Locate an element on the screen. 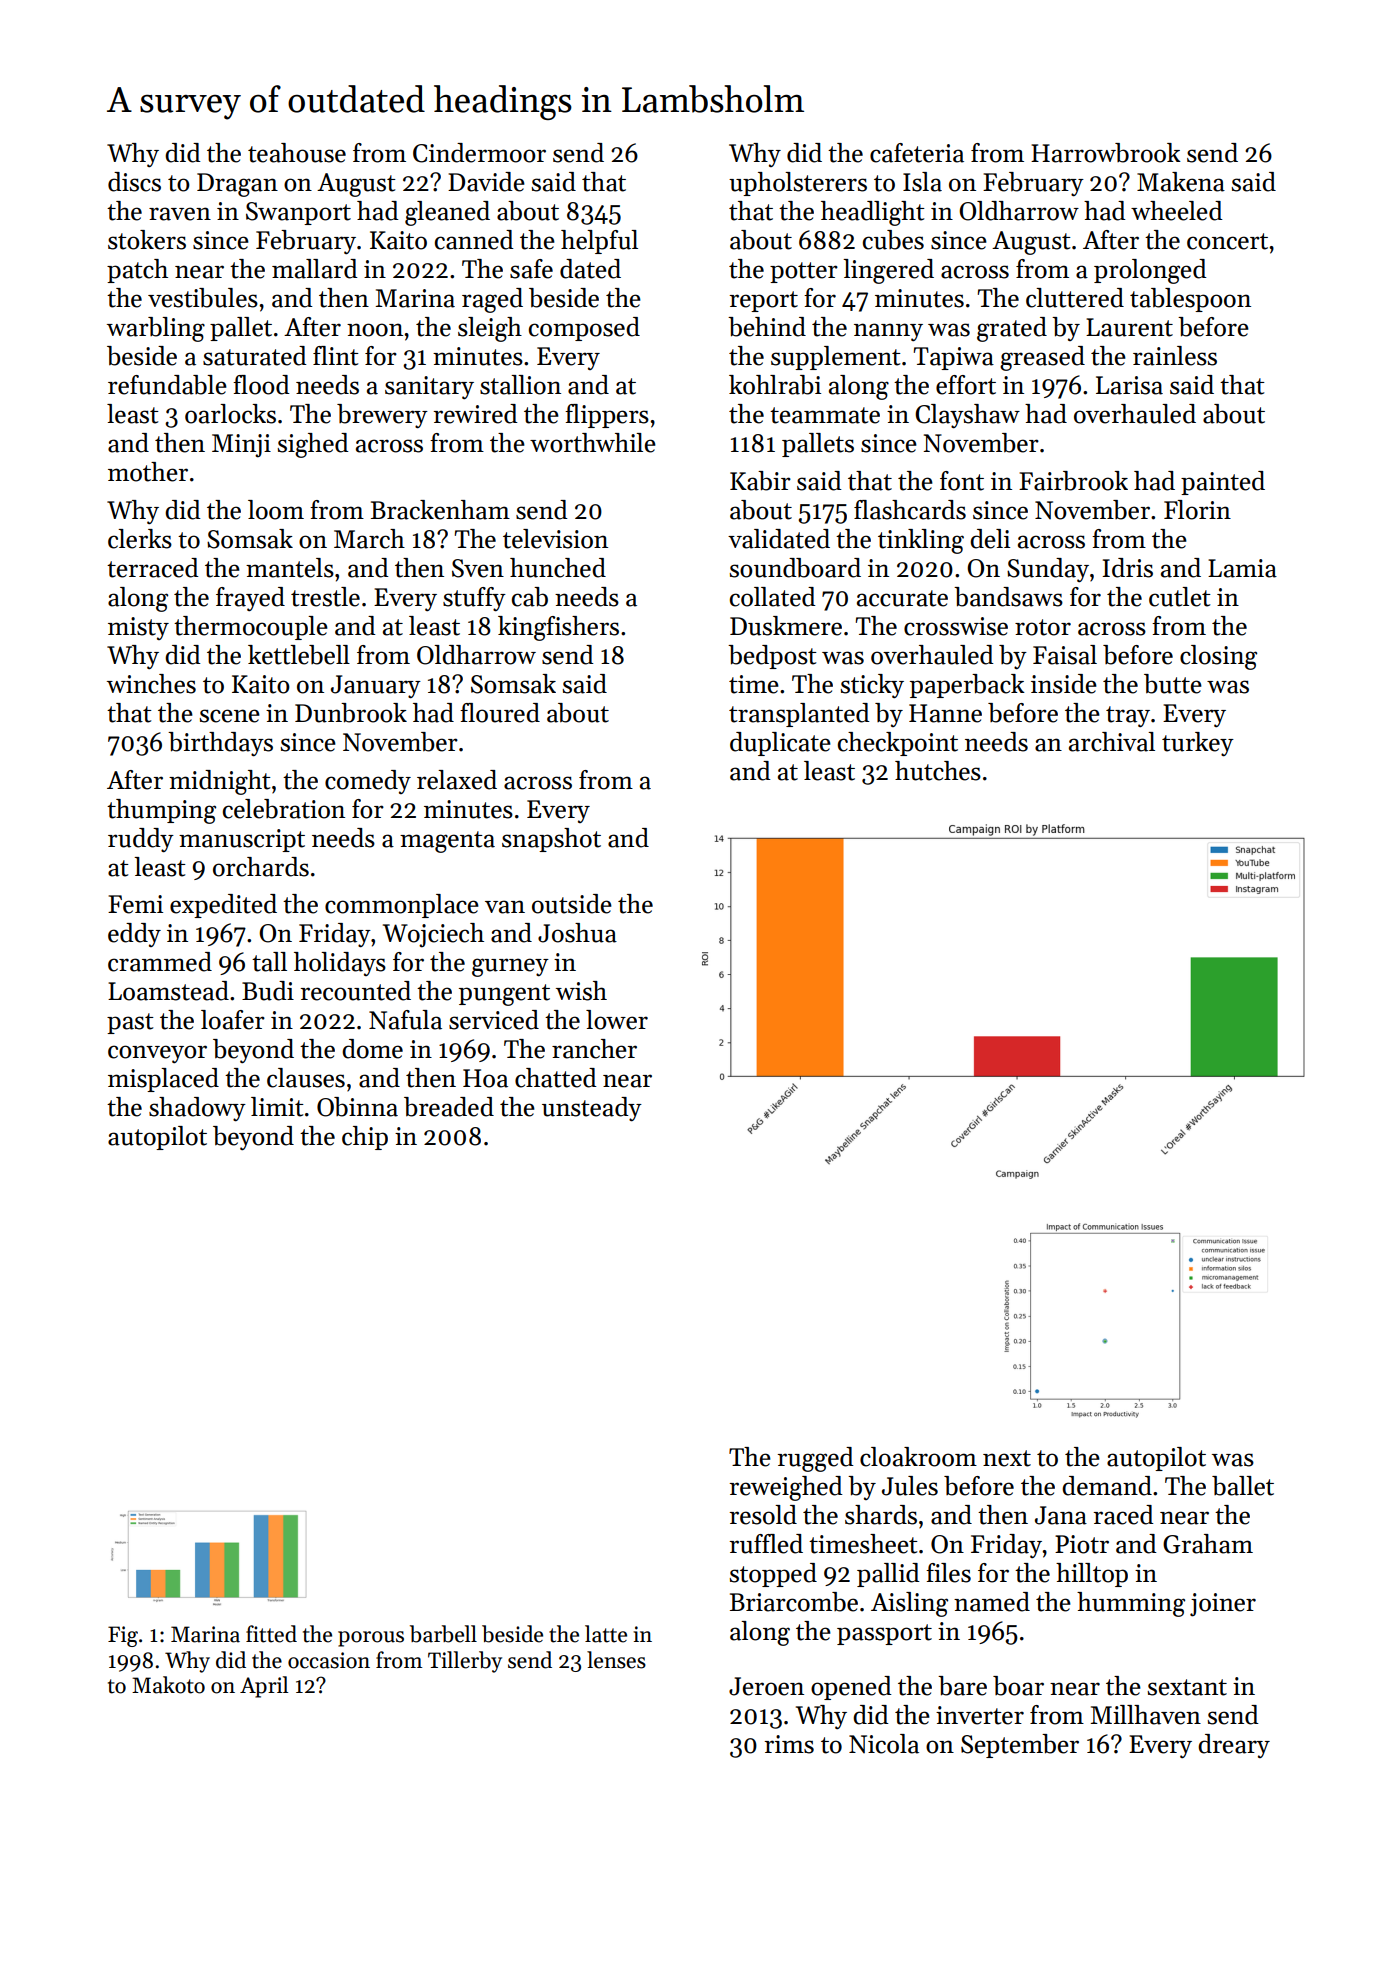  tablespoon is located at coordinates (1190, 300).
